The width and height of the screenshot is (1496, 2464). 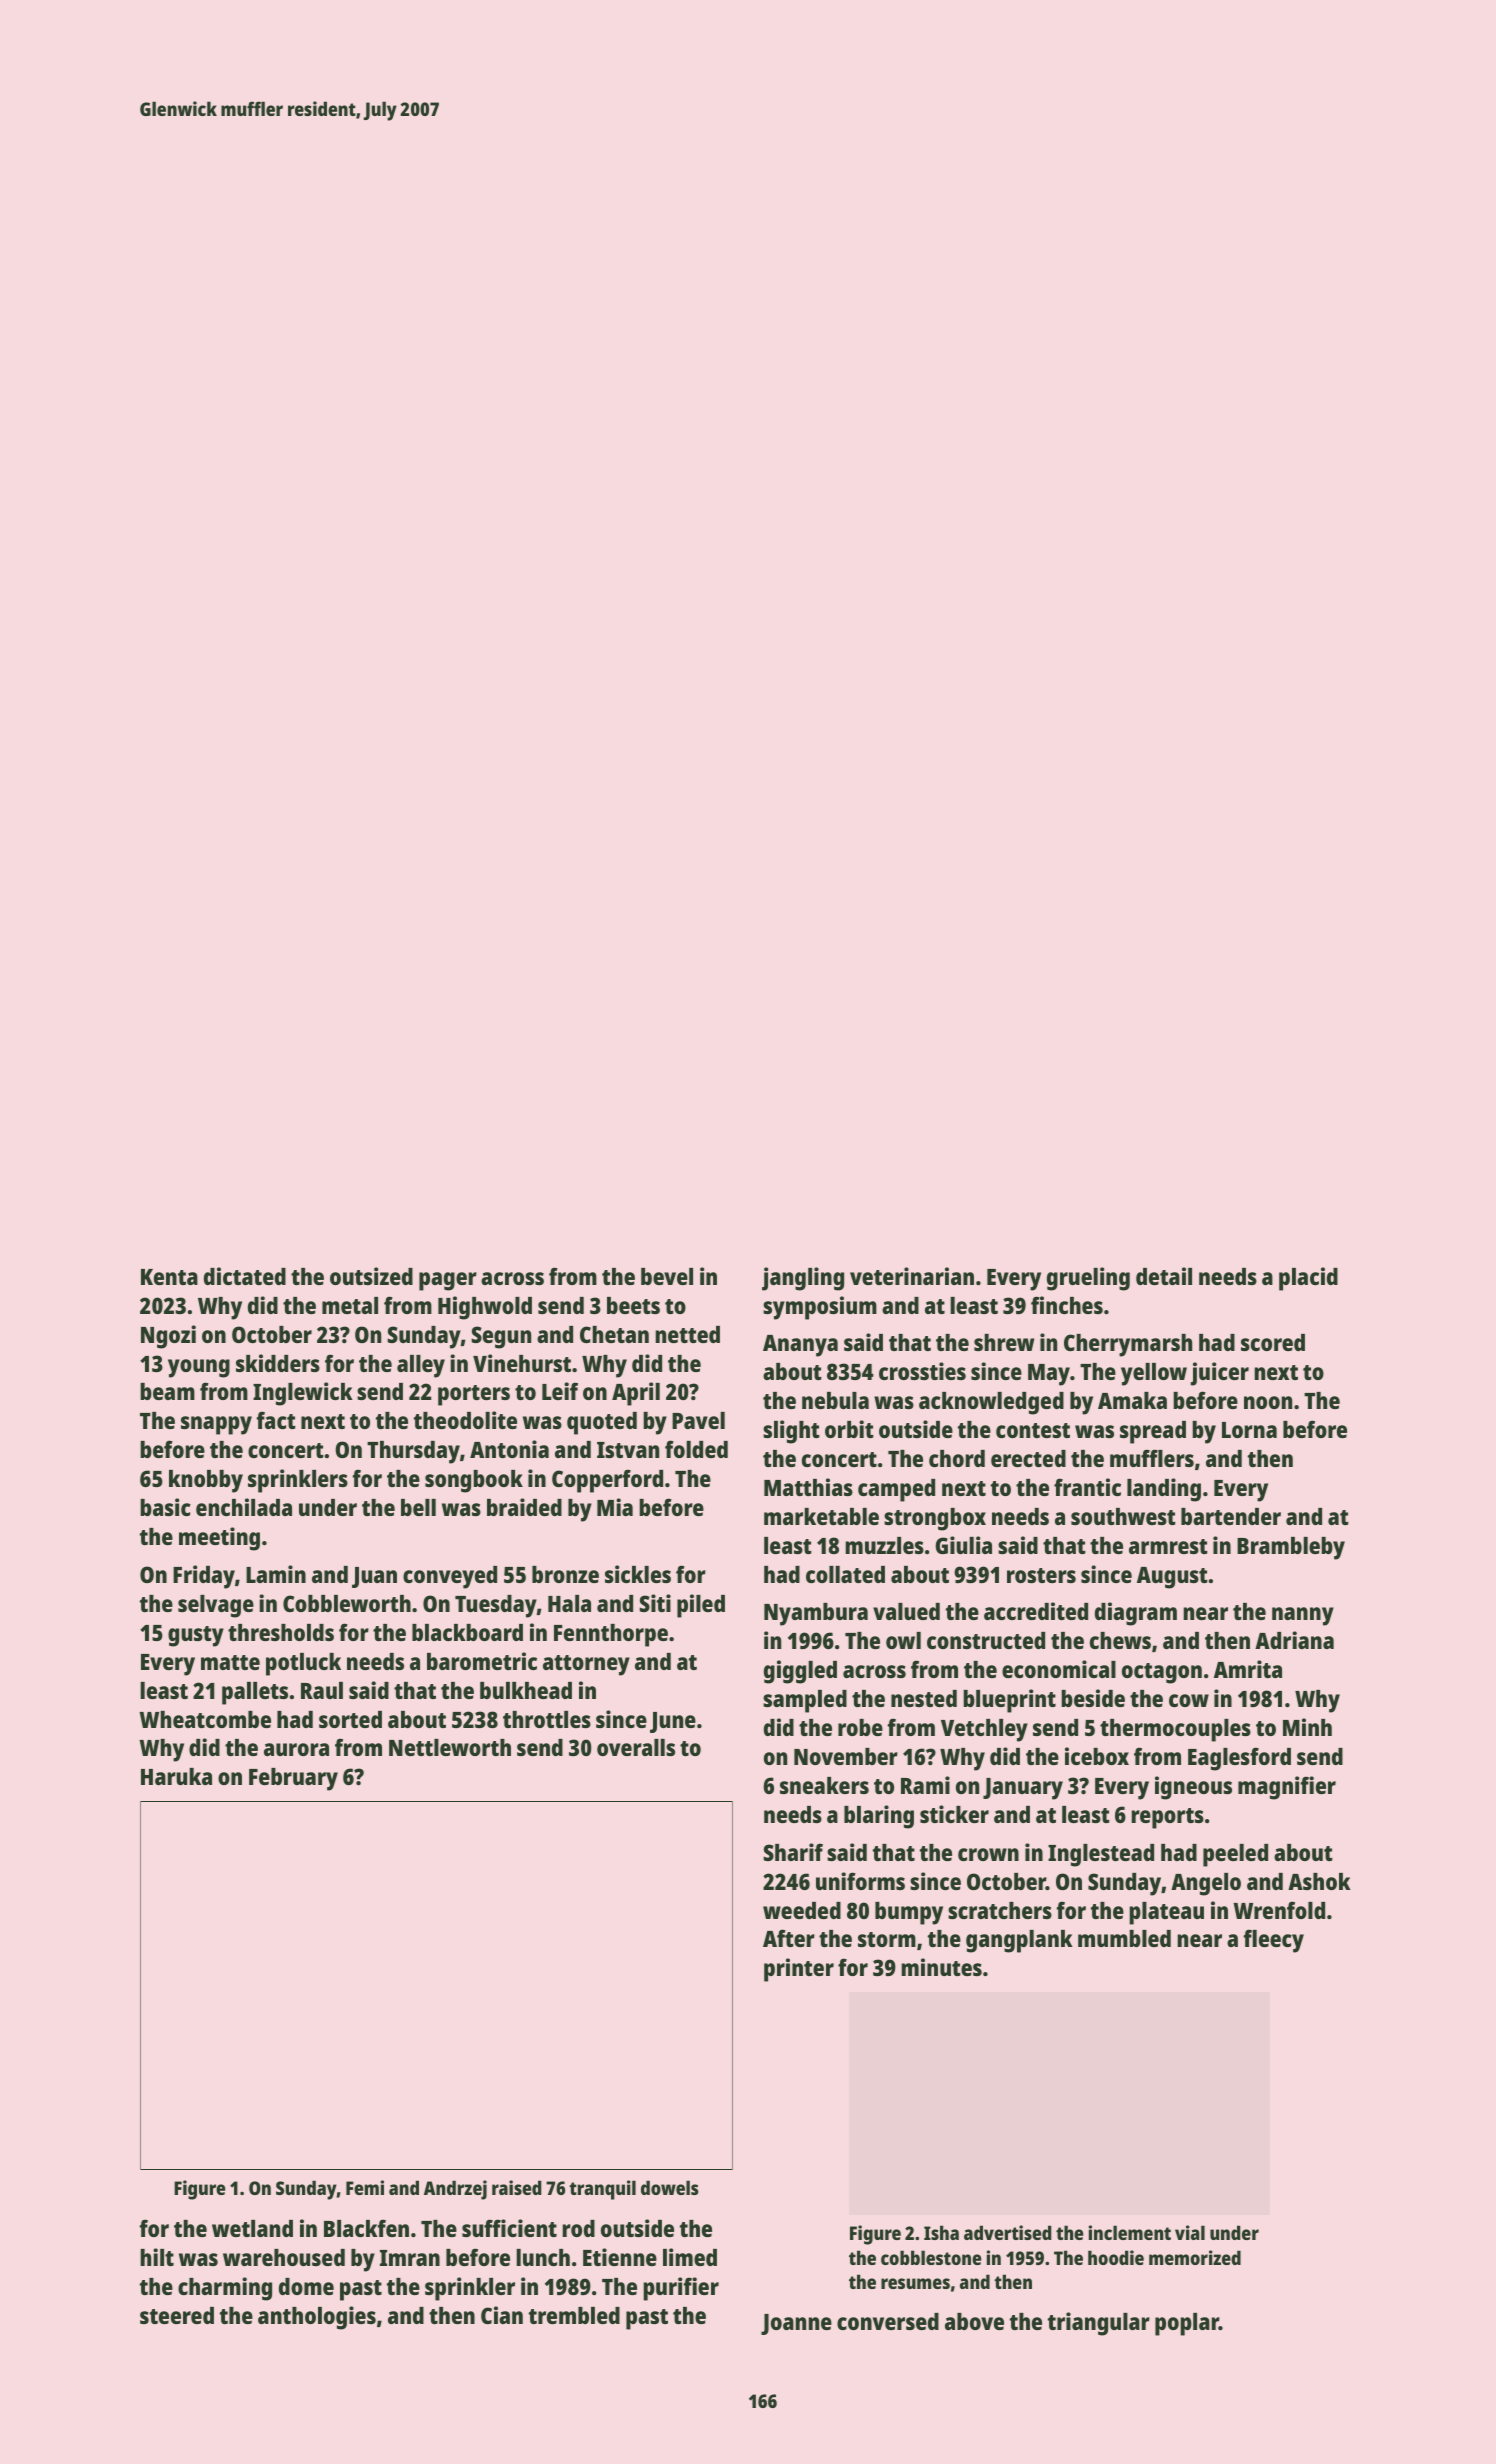 I want to click on sampled, so click(x=805, y=1701).
